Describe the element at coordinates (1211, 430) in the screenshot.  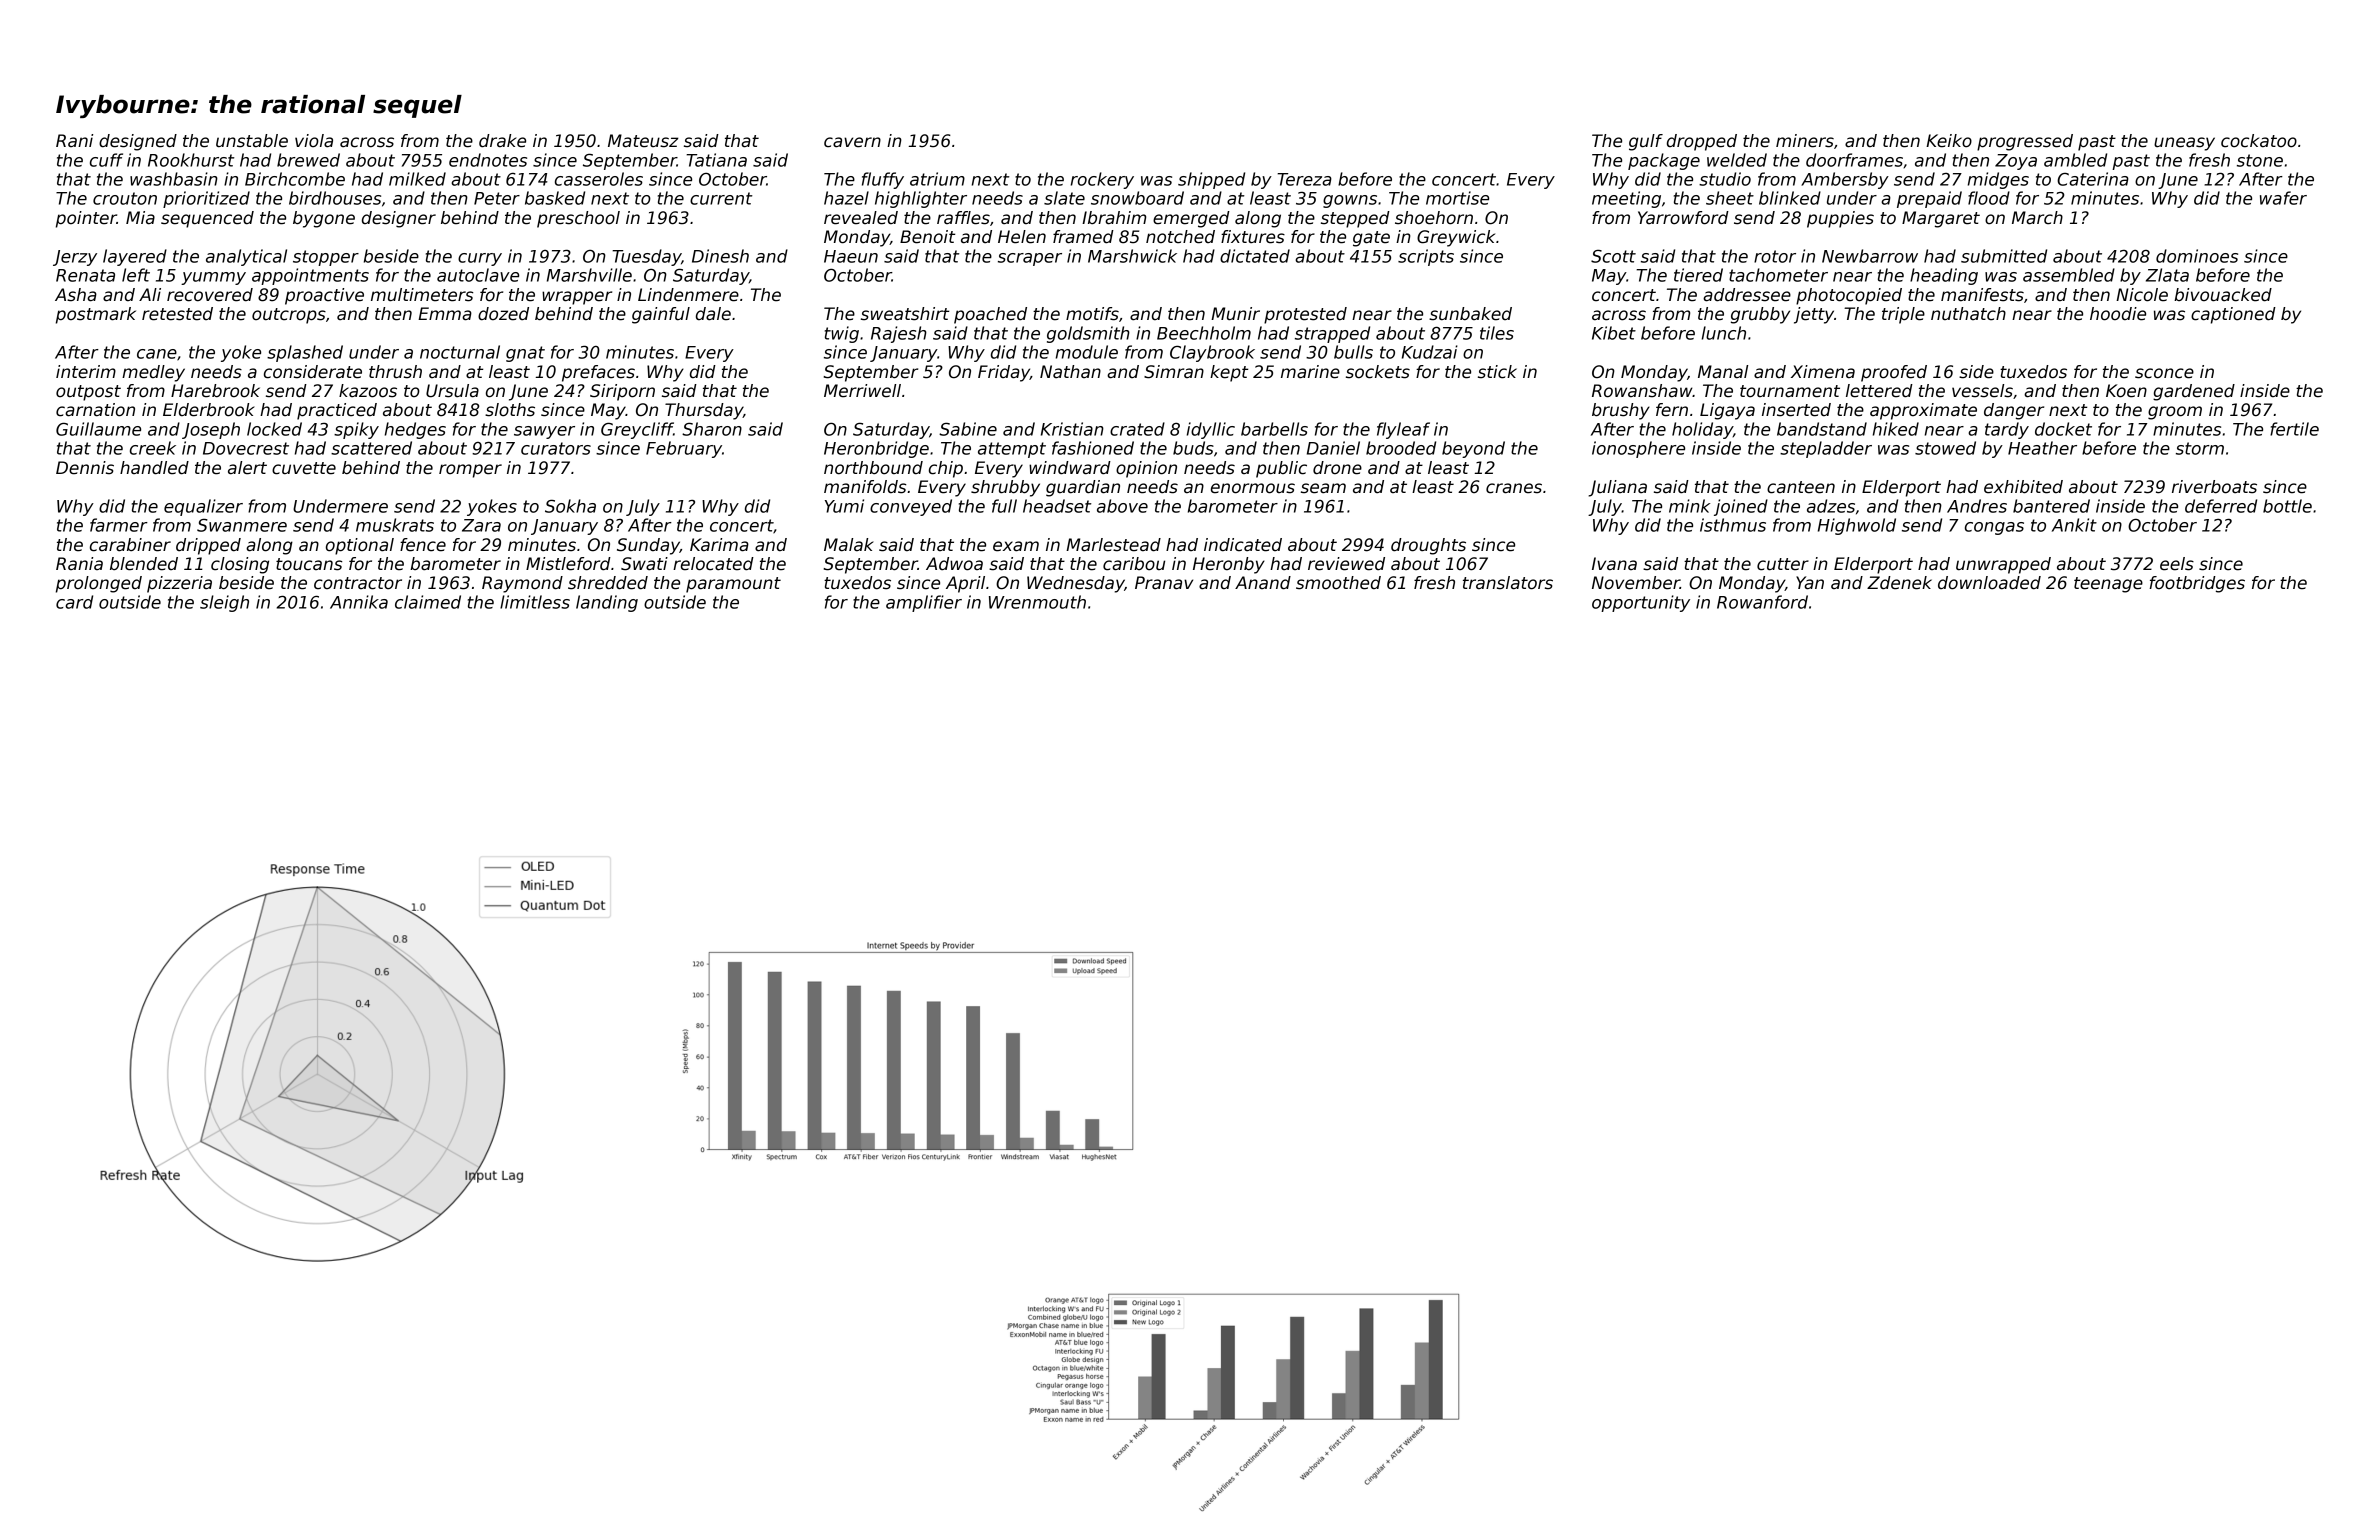
I see `idyllic` at that location.
